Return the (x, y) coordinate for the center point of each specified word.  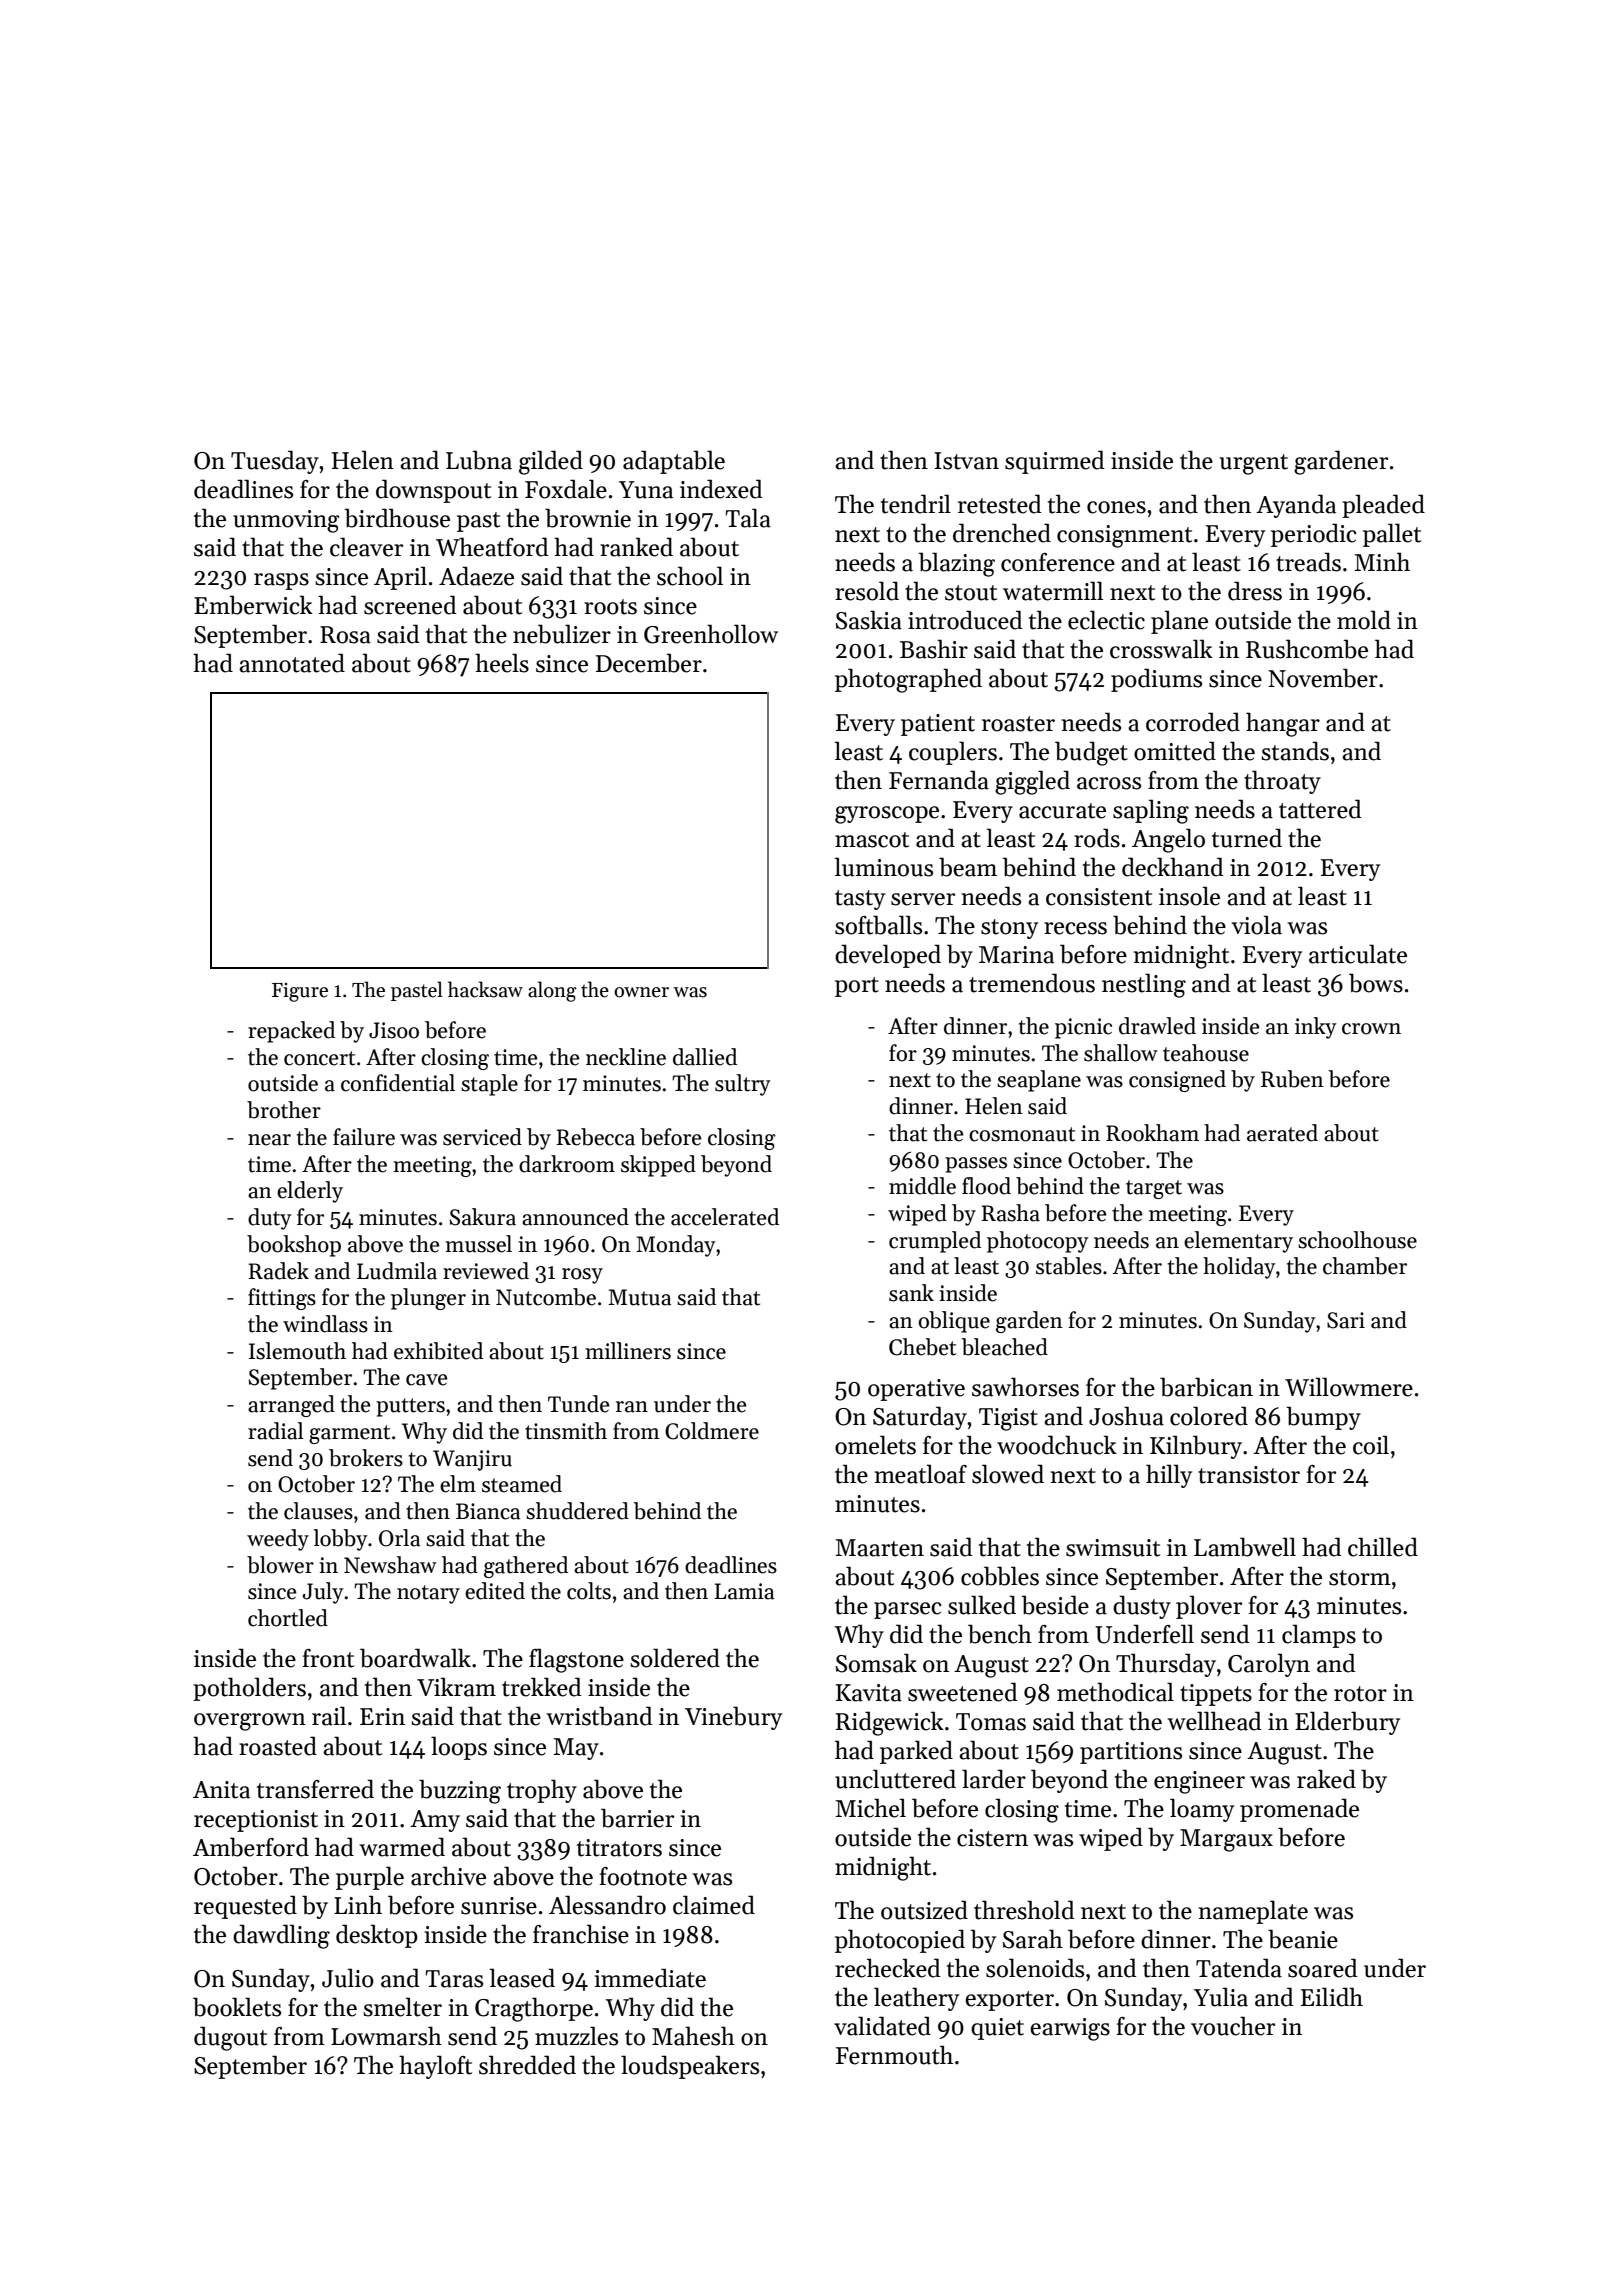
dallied (705, 1057)
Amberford (251, 1847)
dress (1255, 591)
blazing (956, 564)
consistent (1099, 897)
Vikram (456, 1687)
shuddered (577, 1511)
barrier (637, 1818)
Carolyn (1269, 1665)
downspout (433, 491)
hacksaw (485, 989)
